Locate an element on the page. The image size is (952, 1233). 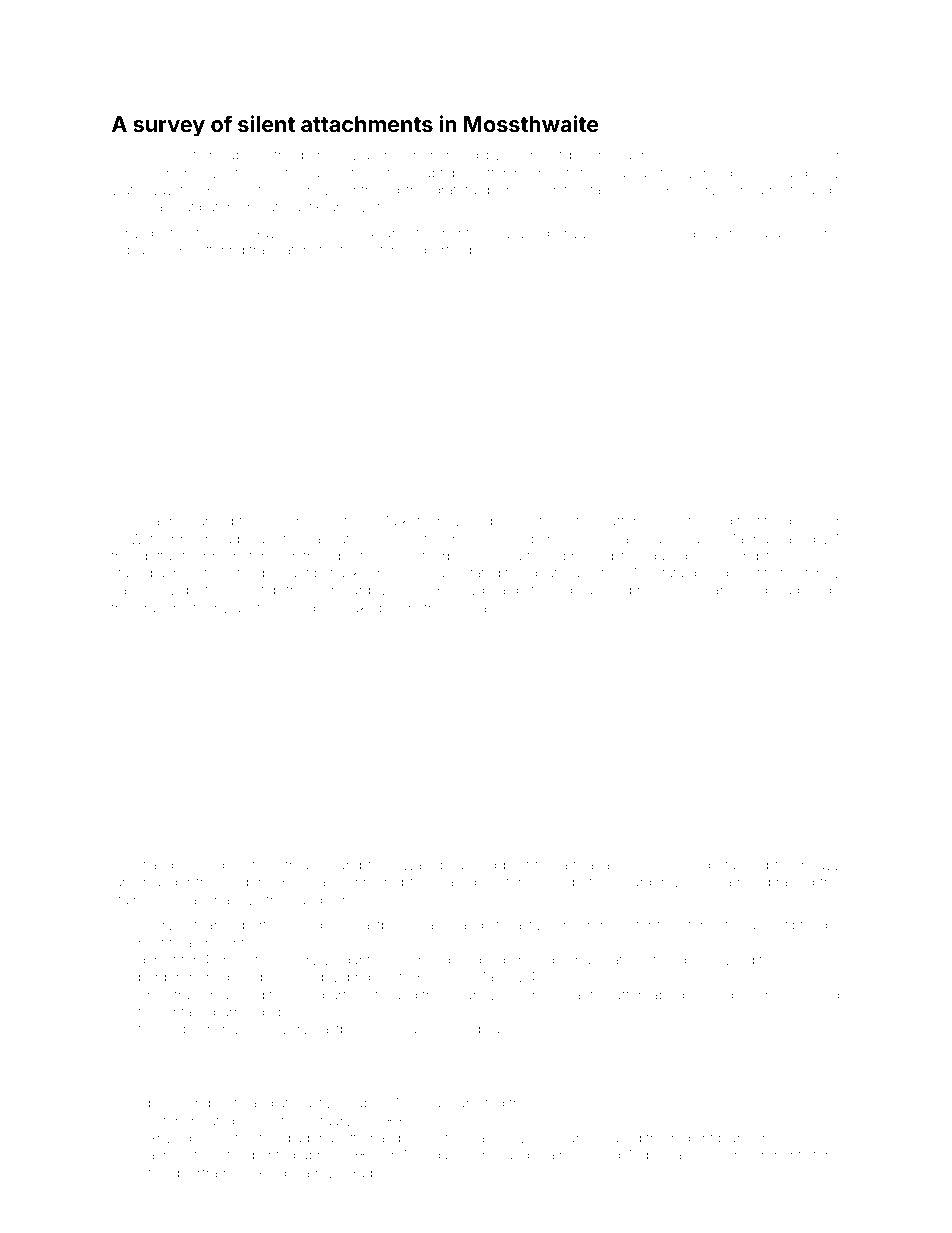
sunrise is located at coordinates (640, 156).
